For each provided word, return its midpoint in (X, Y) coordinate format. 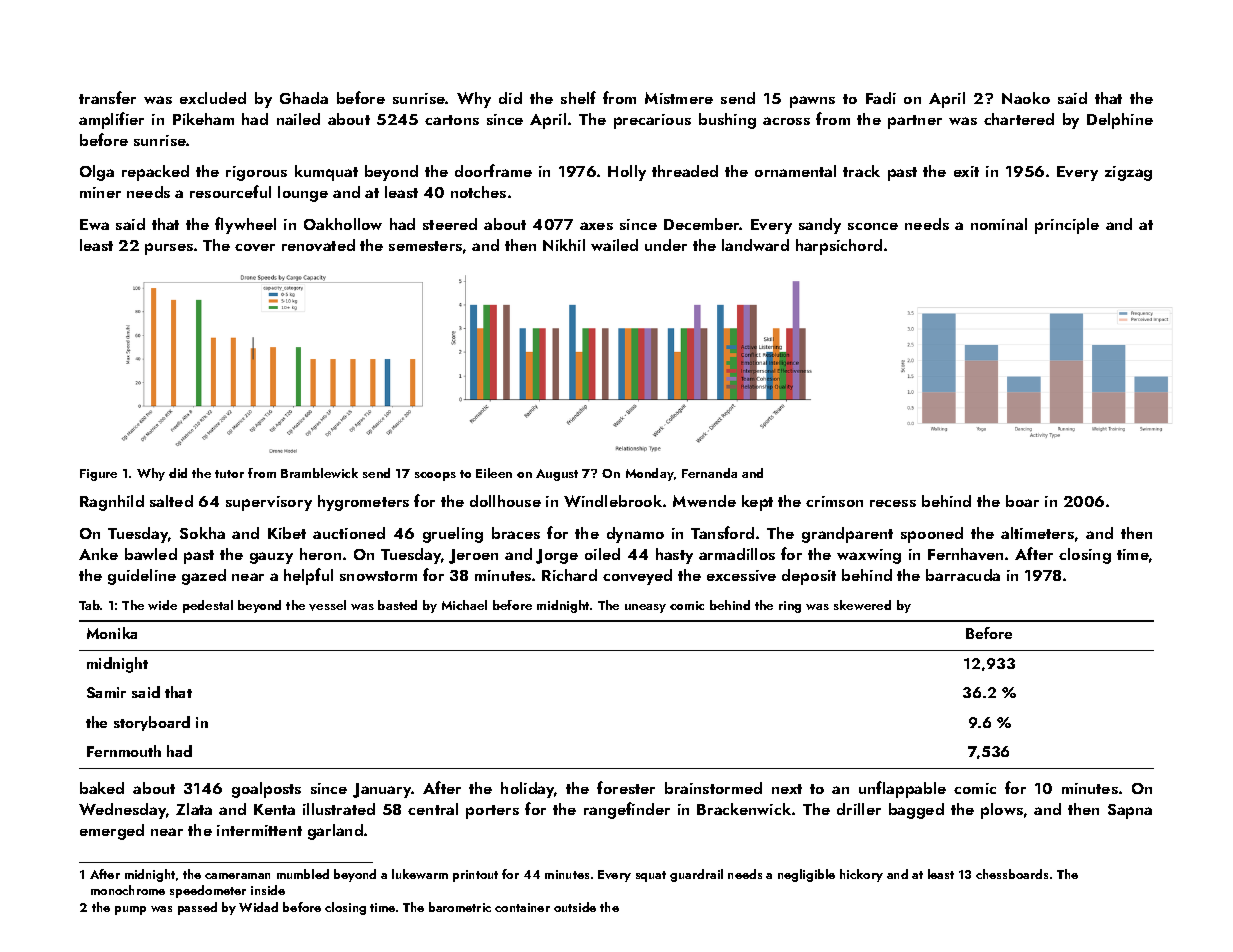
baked (102, 788)
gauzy (271, 558)
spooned (932, 535)
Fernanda (709, 473)
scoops (435, 476)
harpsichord (839, 247)
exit (966, 171)
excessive (741, 575)
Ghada (304, 98)
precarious (652, 121)
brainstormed (713, 788)
